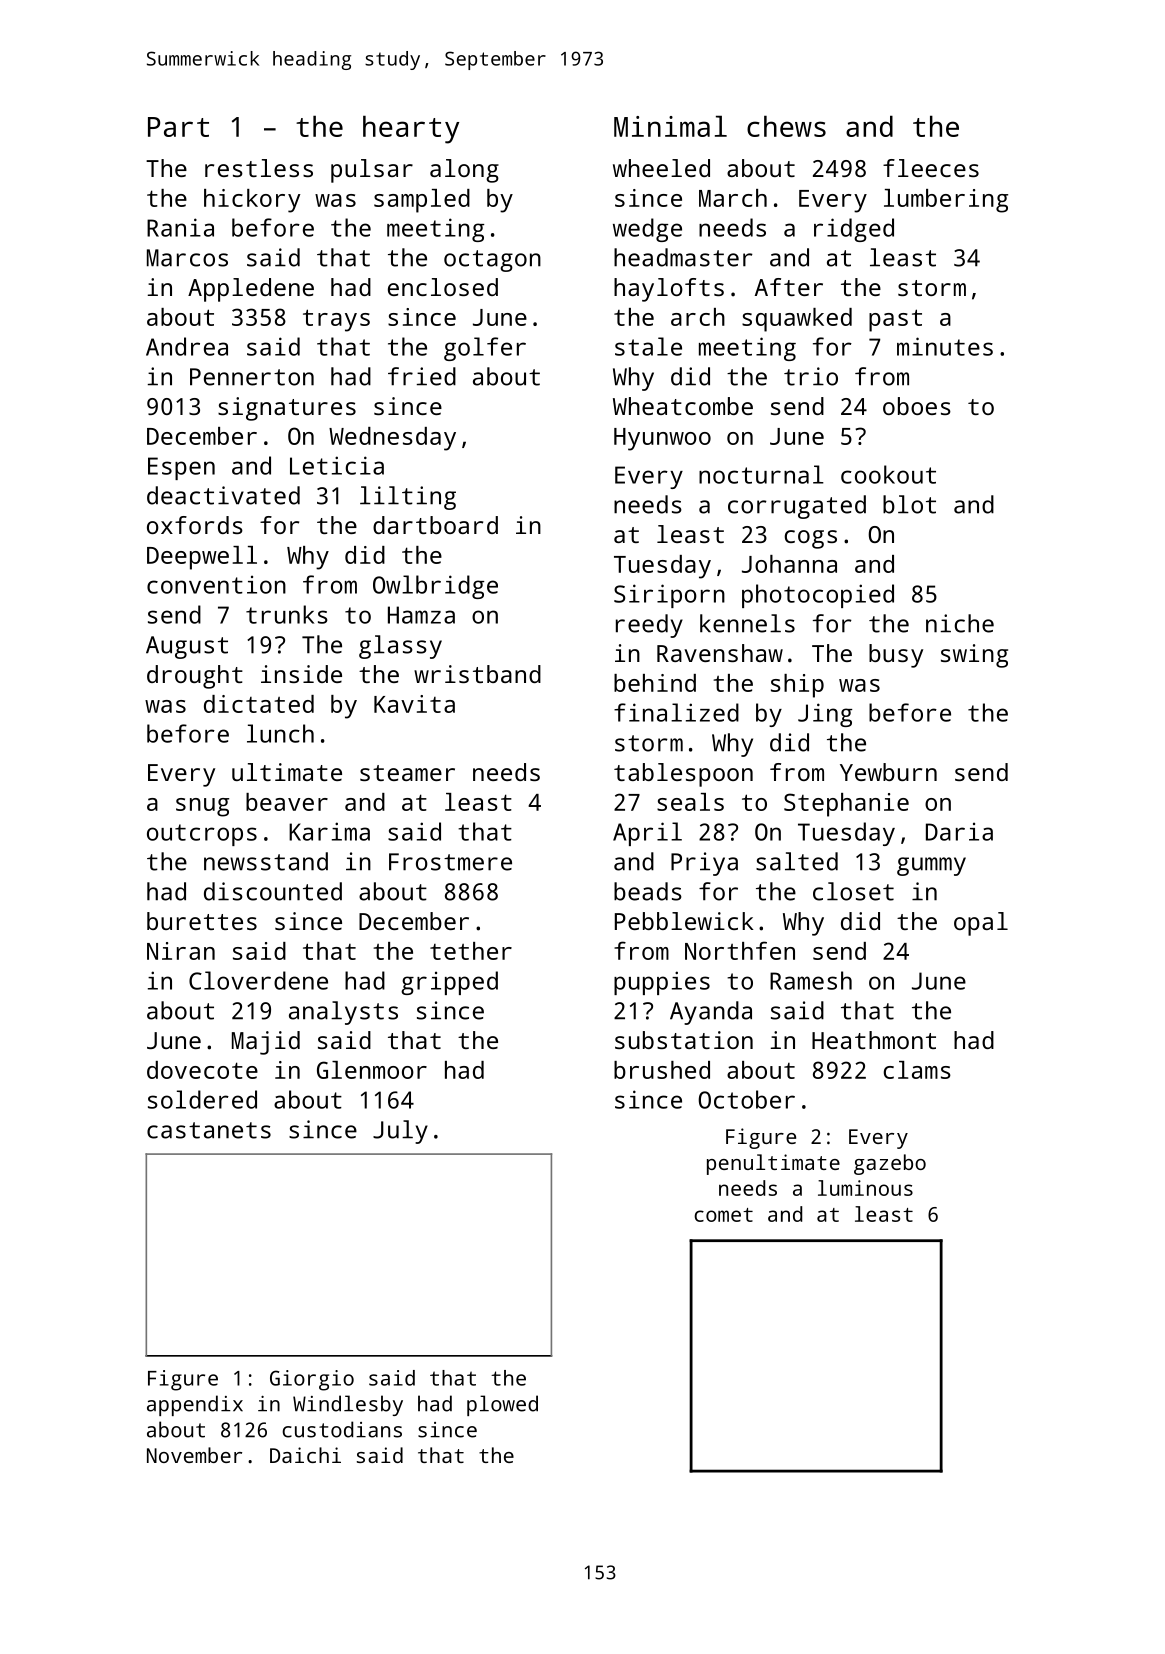  What do you see at coordinates (502, 1405) in the image?
I see `plowed` at bounding box center [502, 1405].
